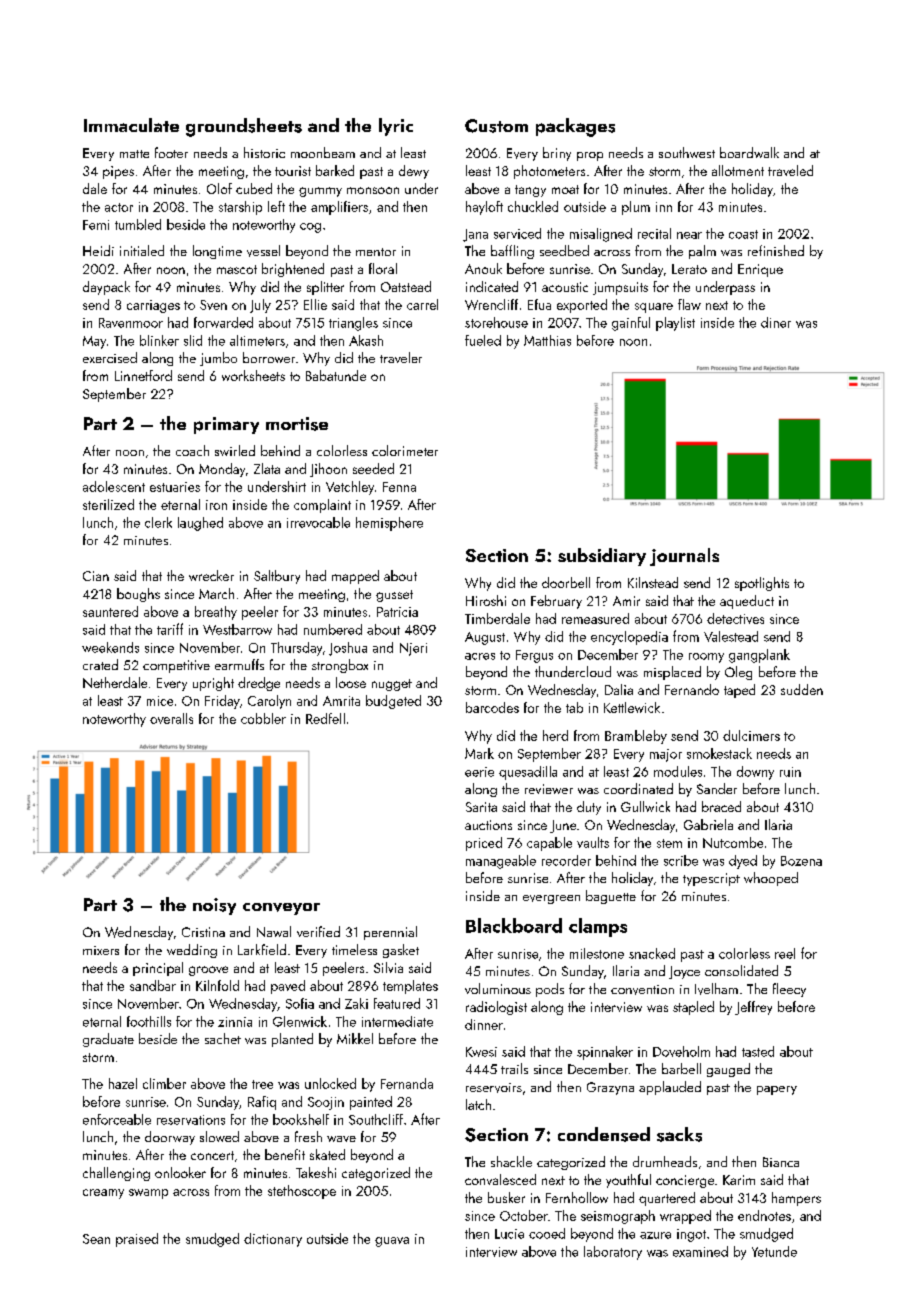  I want to click on dictionary, so click(273, 1240).
